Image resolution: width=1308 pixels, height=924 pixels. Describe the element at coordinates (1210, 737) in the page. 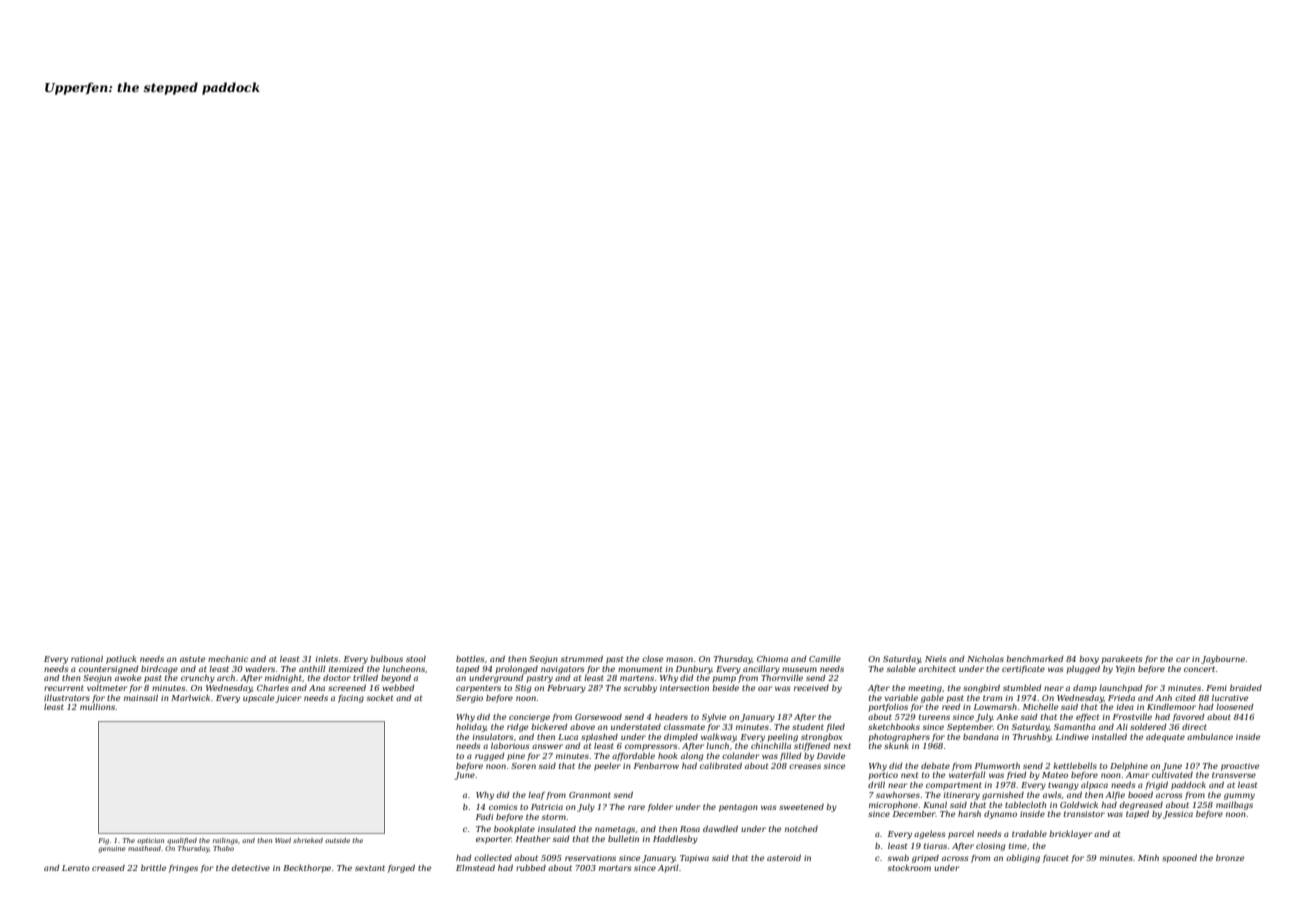

I see `ambulance` at that location.
